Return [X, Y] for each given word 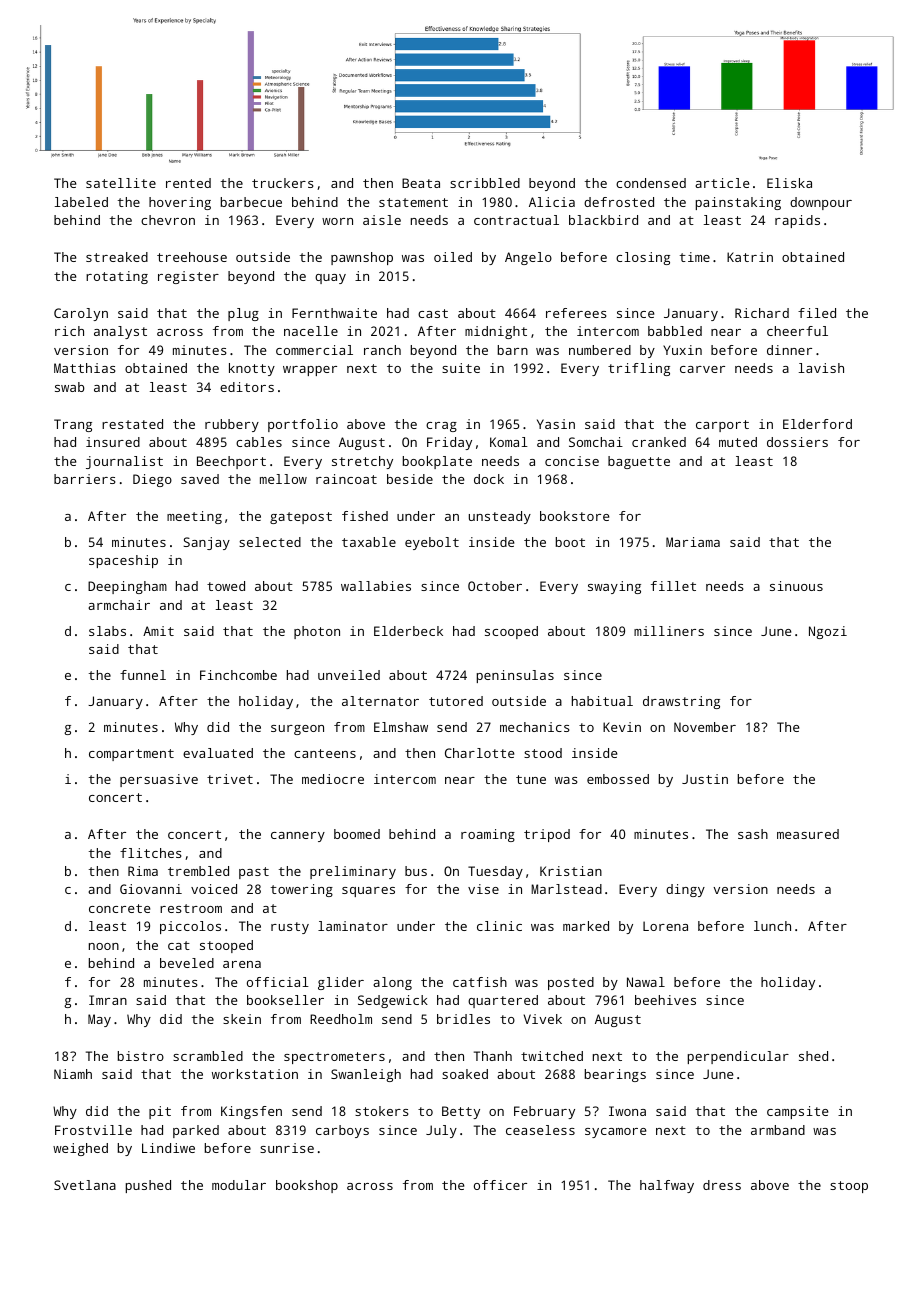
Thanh [493, 1056]
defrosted [619, 202]
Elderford [817, 424]
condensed [651, 183]
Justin [705, 779]
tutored [456, 701]
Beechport [231, 462]
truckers [283, 183]
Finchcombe [238, 675]
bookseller [285, 1000]
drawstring [681, 702]
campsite [797, 1112]
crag [441, 427]
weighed [80, 1149]
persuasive [159, 780]
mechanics [535, 727]
